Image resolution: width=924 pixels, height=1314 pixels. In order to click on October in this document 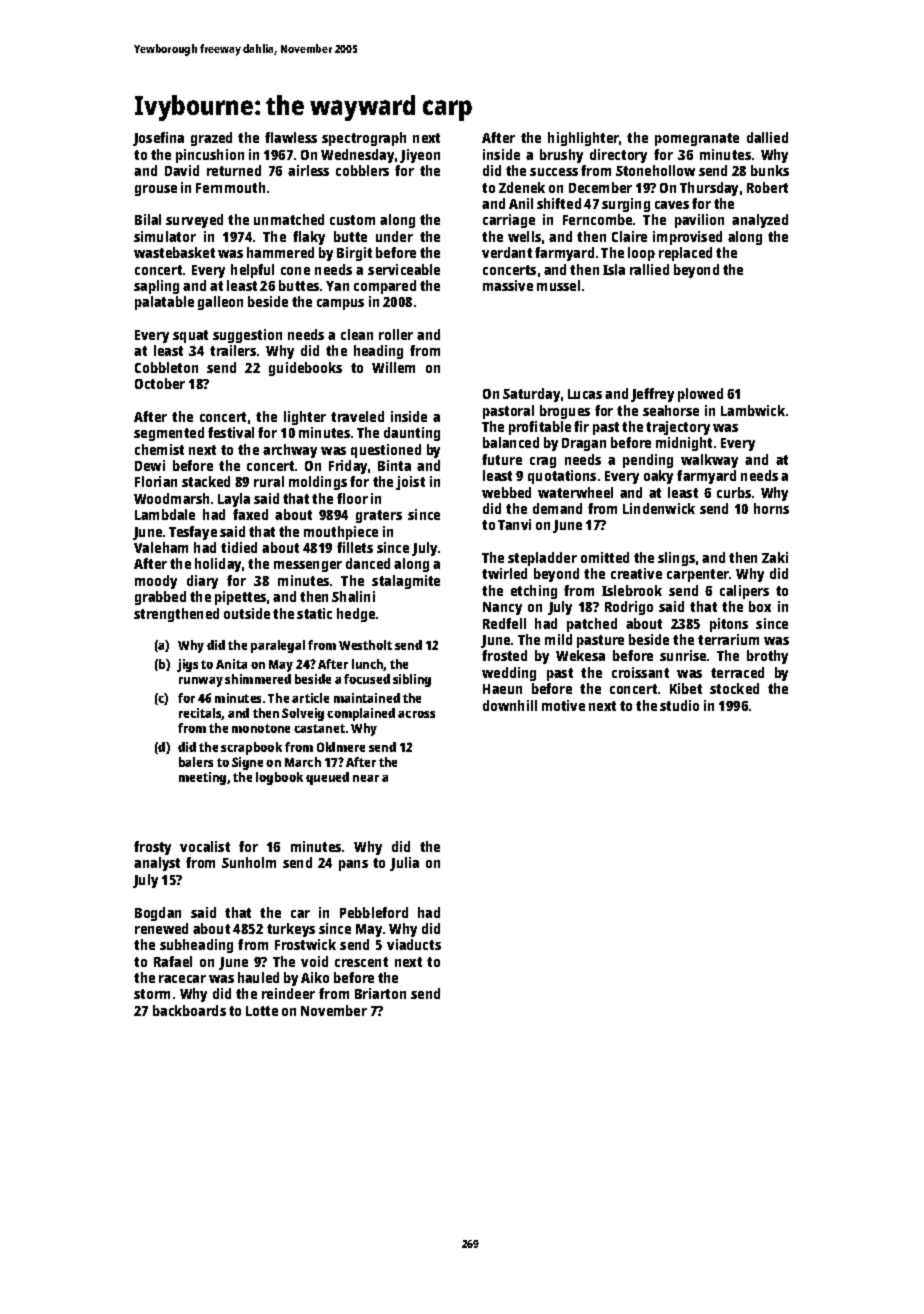, I will do `click(160, 383)`.
